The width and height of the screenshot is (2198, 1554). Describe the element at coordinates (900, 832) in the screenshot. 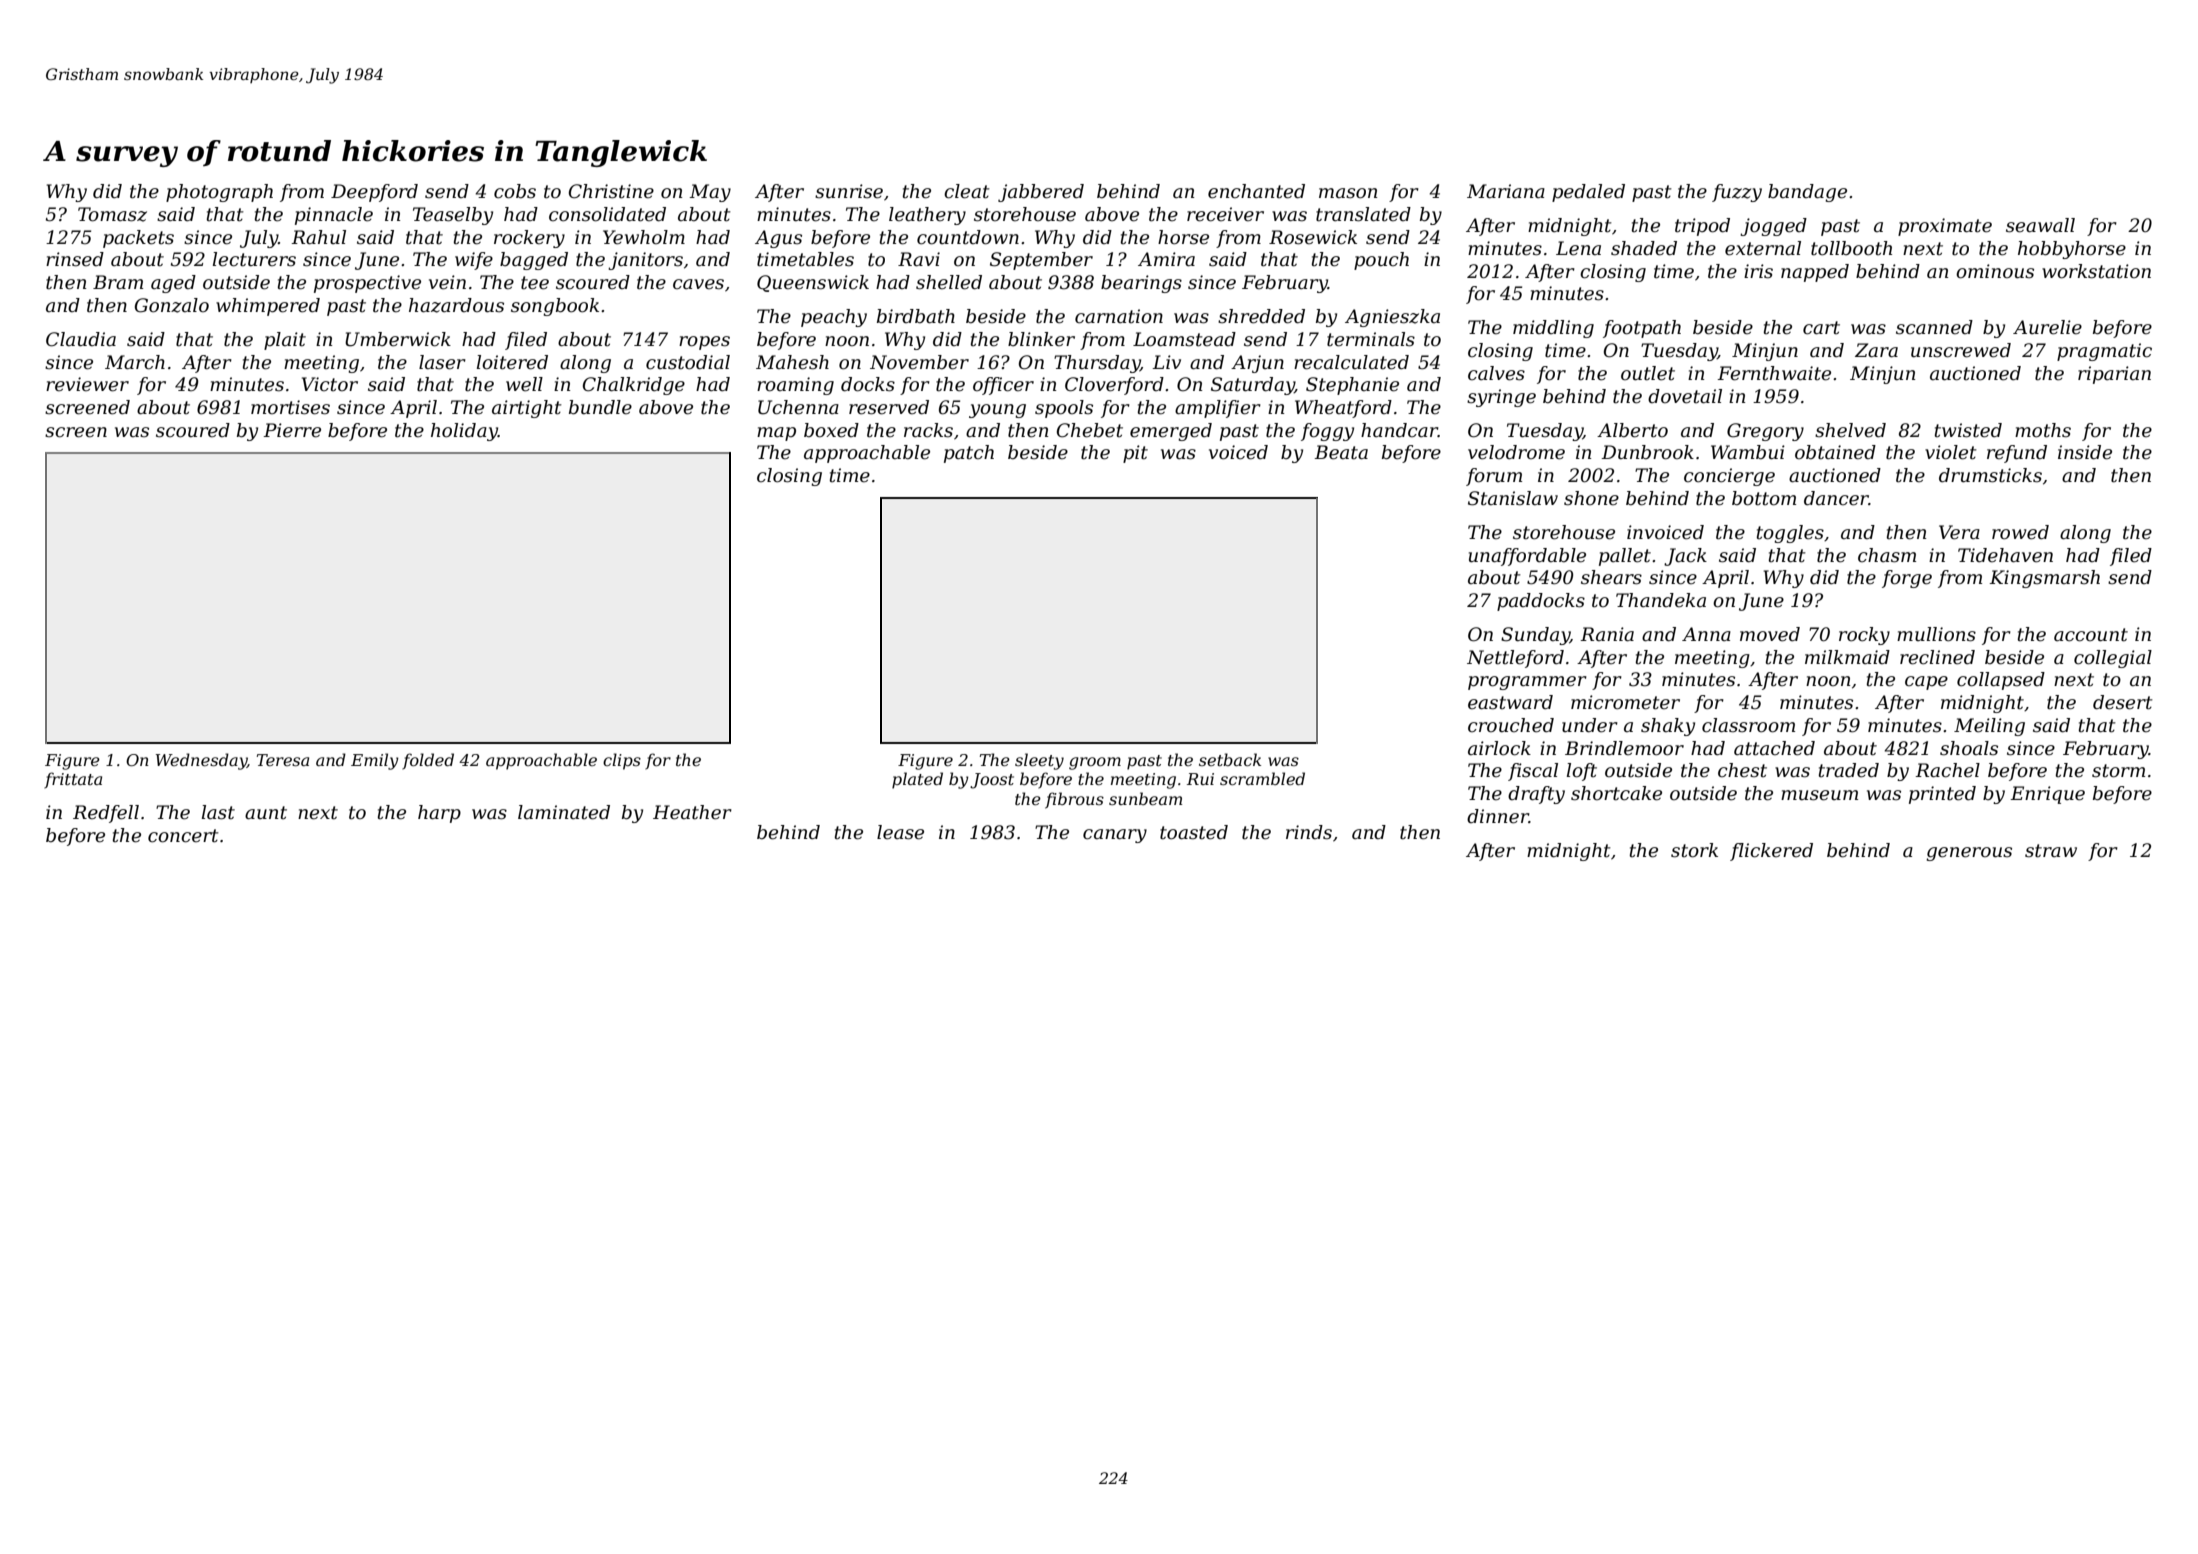

I see `lease` at that location.
